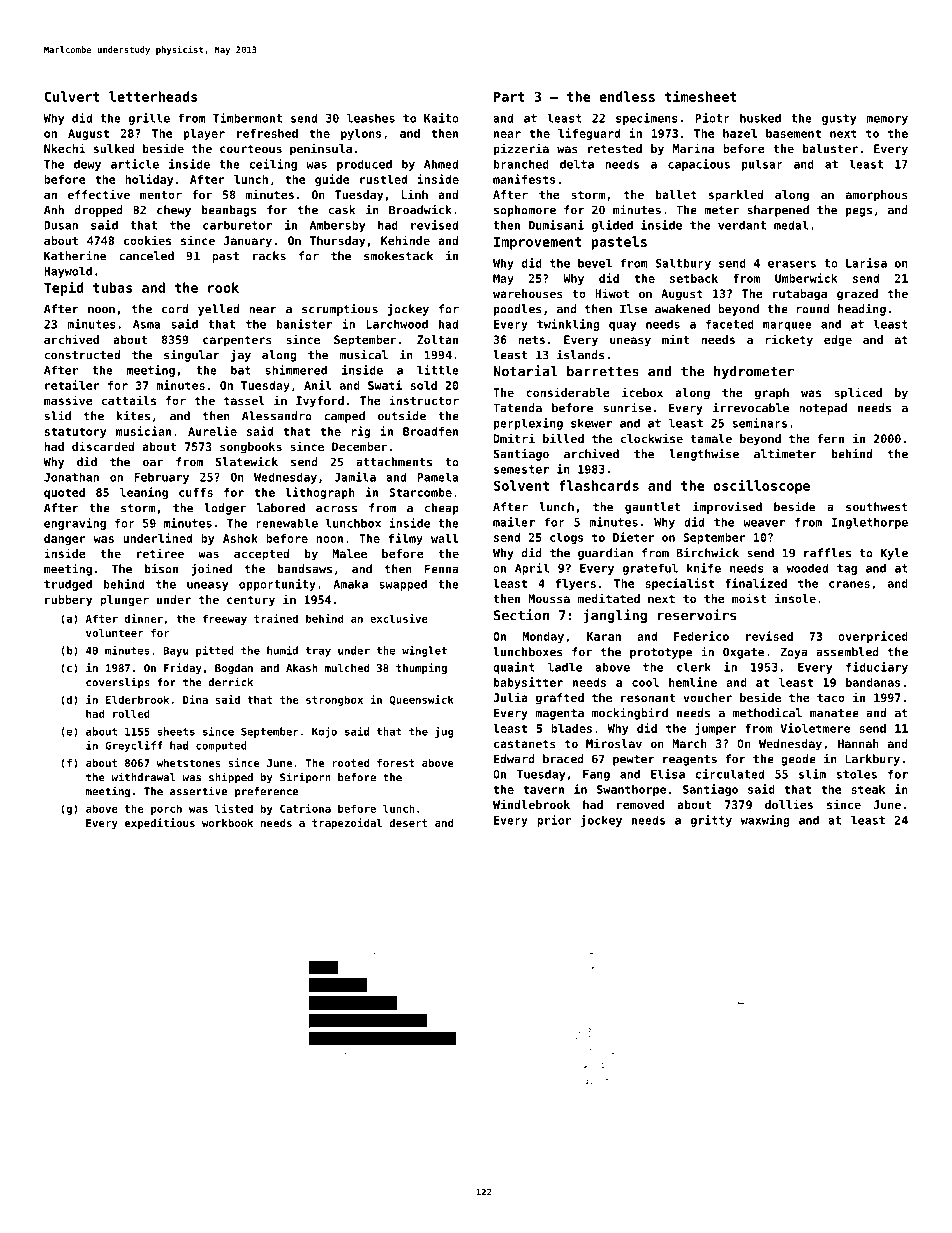 This image has height=1233, width=952. Describe the element at coordinates (144, 618) in the image. I see `dinner` at that location.
